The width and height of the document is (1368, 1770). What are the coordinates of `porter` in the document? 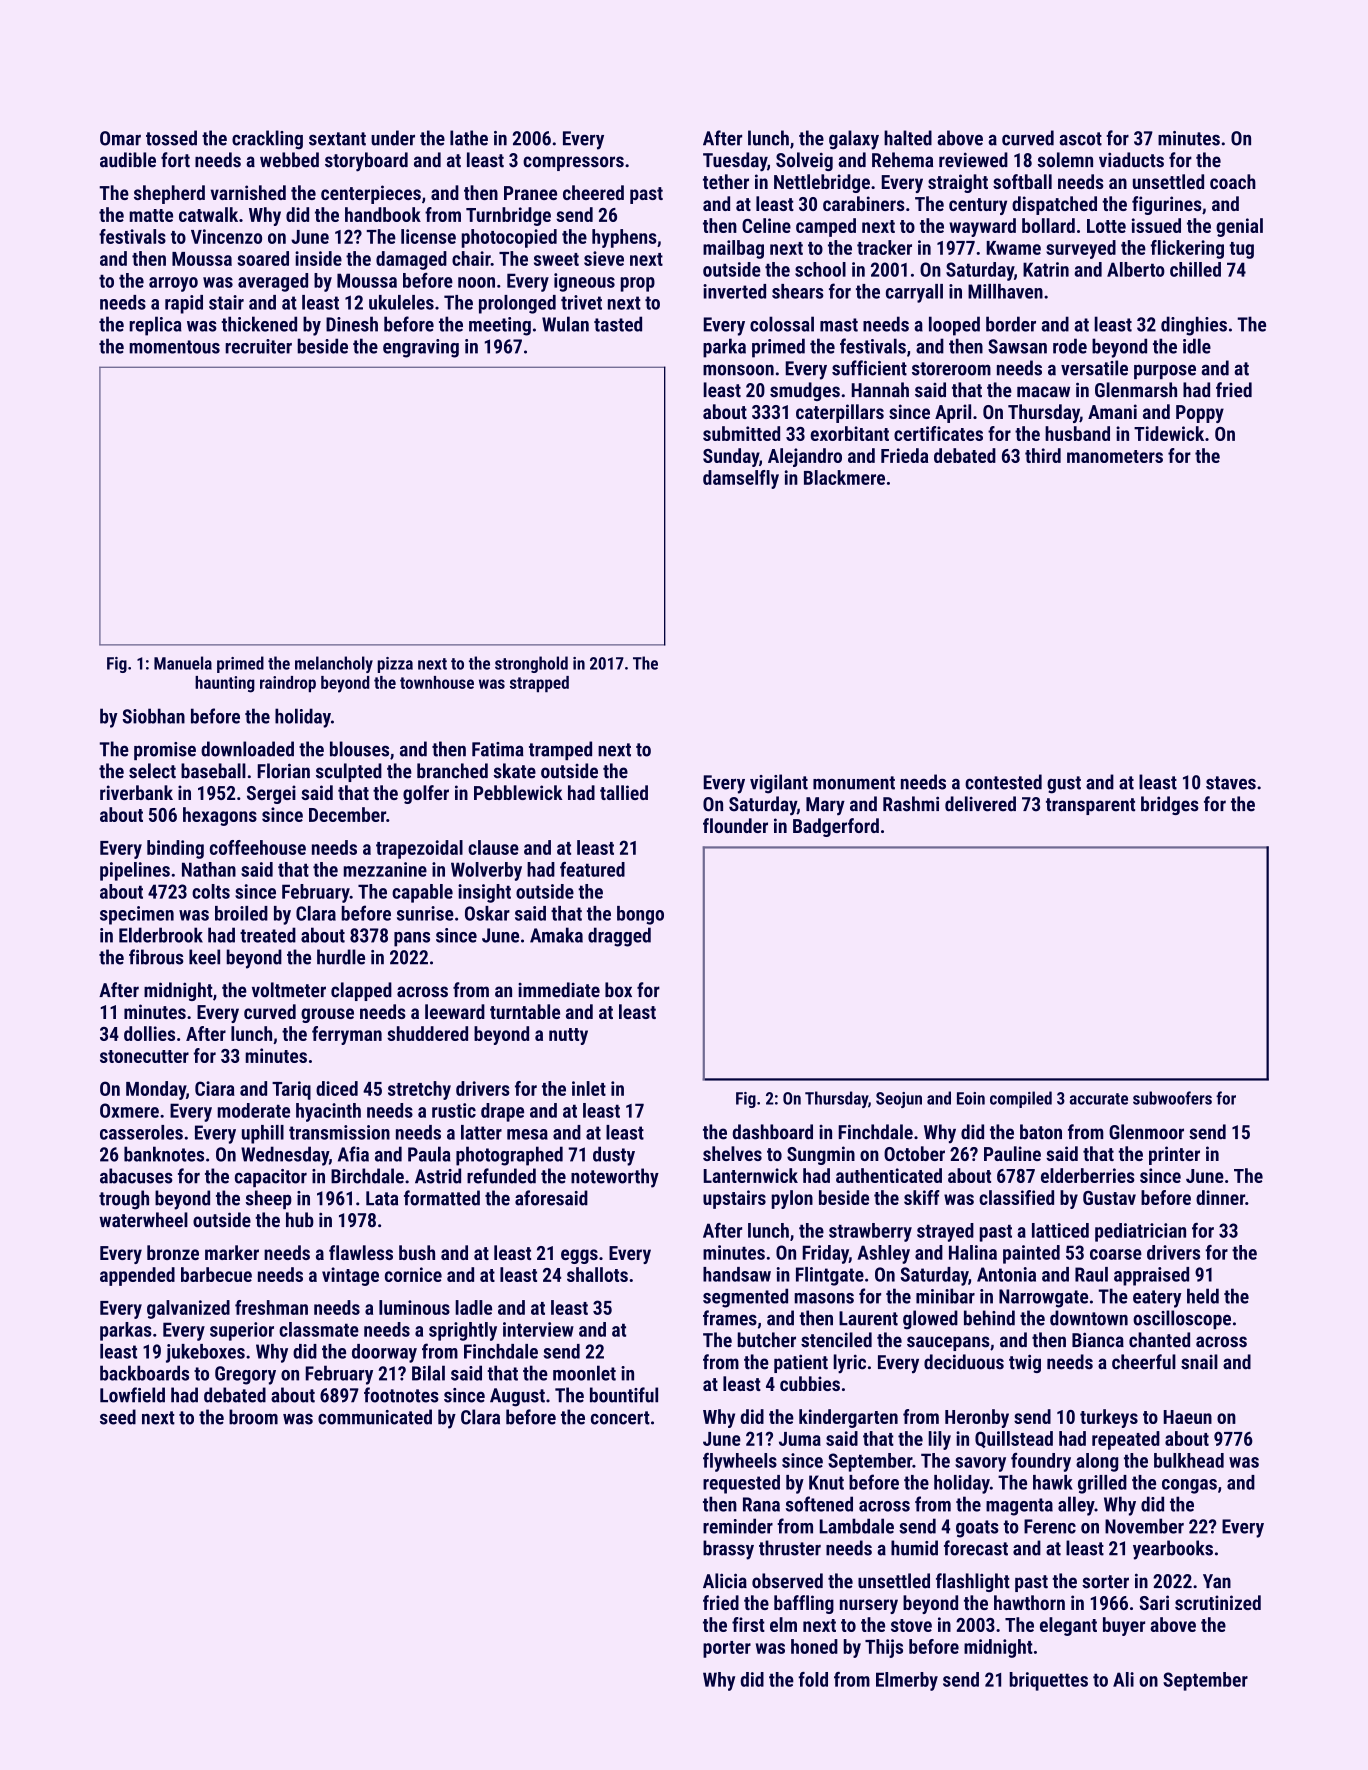 It's located at (727, 1649).
